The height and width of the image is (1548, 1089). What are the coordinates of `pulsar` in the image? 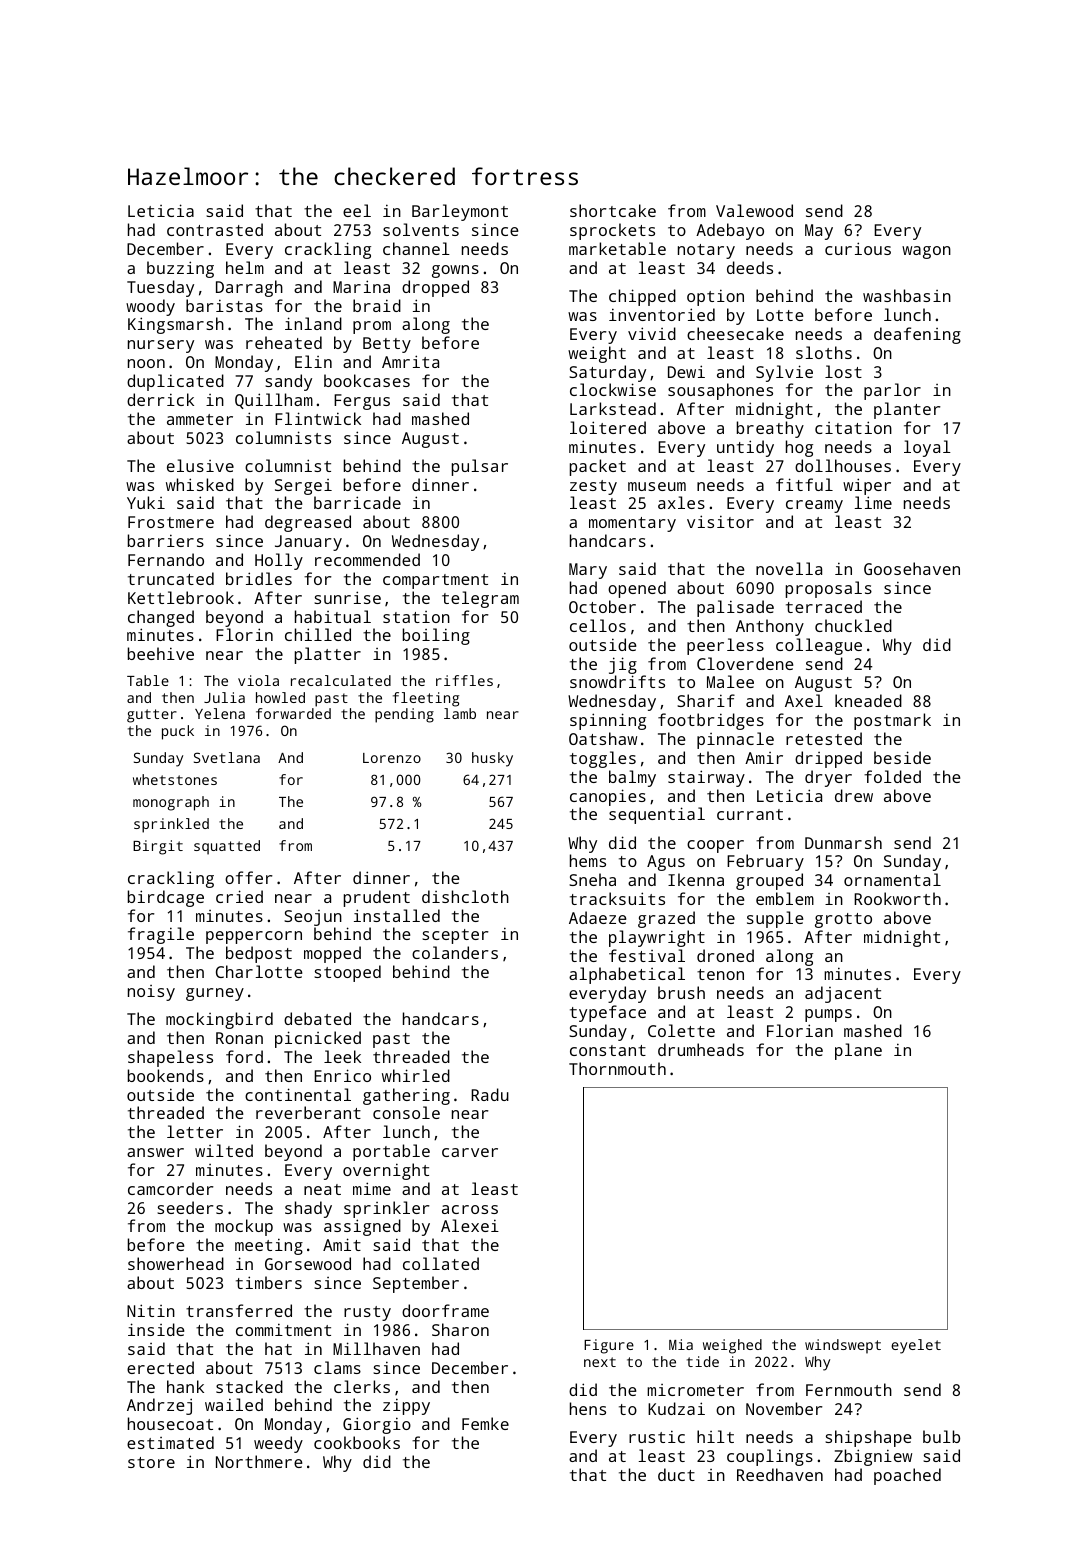 It's located at (480, 467).
